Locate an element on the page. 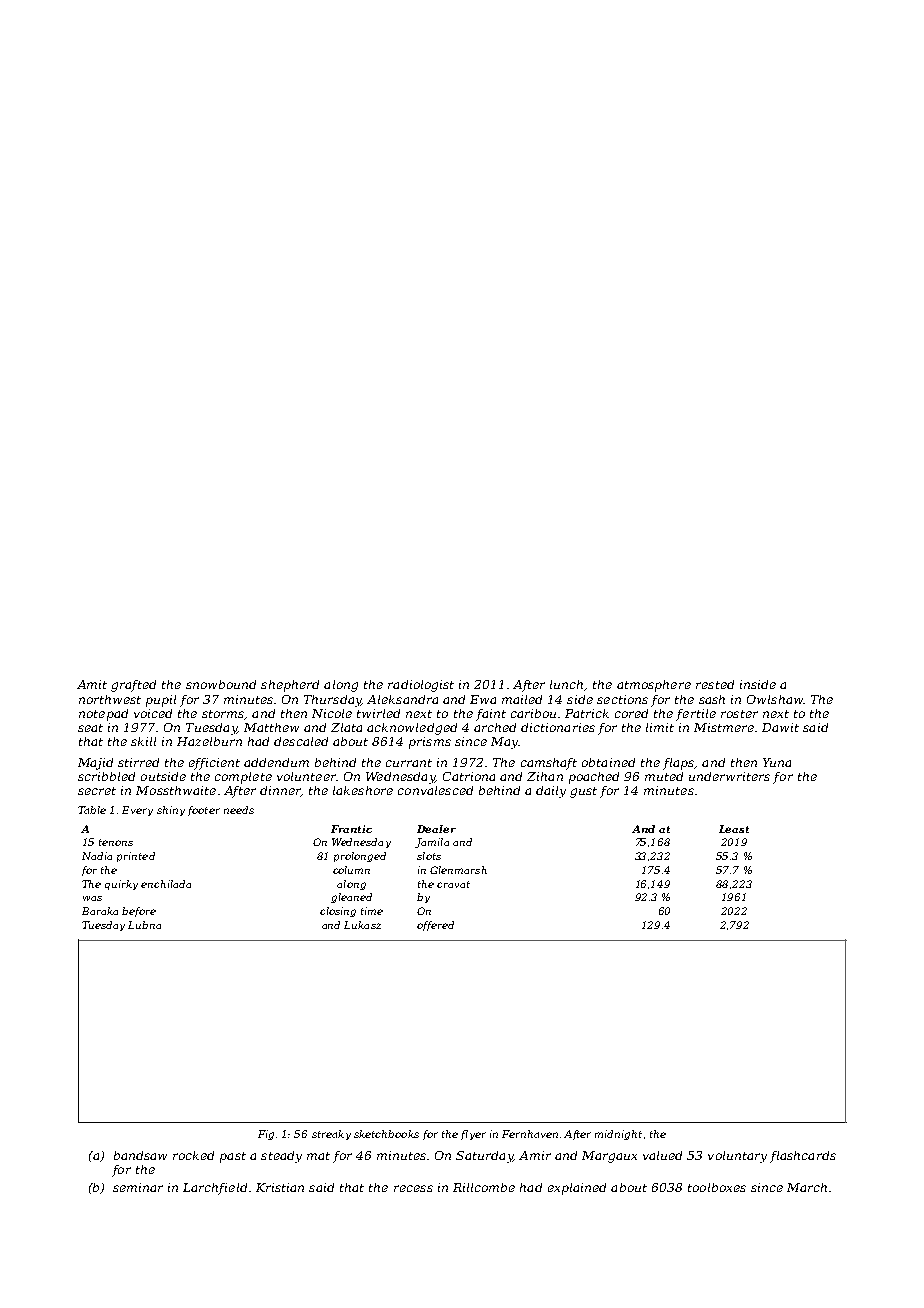 This image has width=924, height=1308. offered is located at coordinates (435, 926).
